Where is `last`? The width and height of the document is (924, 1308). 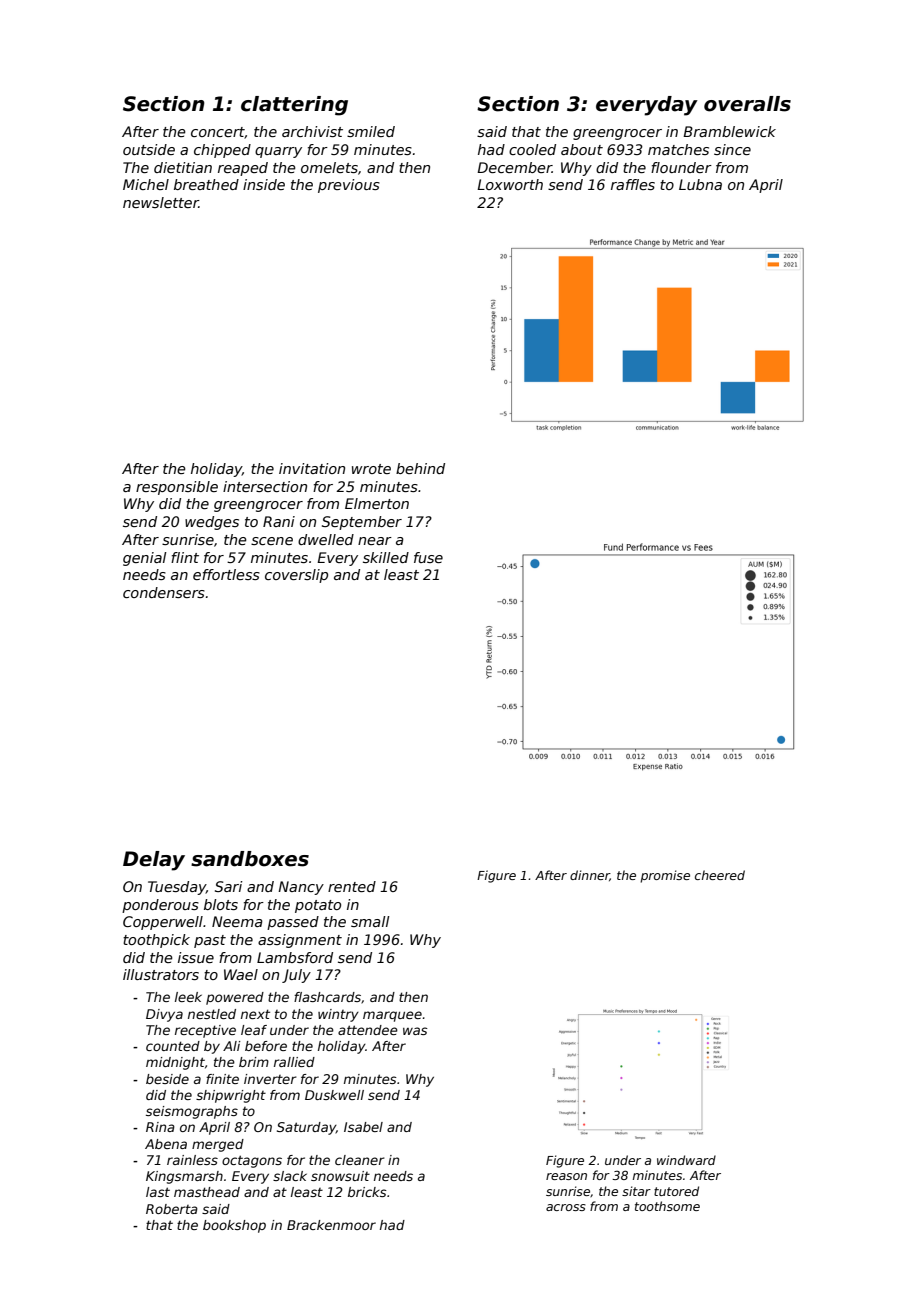 last is located at coordinates (158, 1192).
